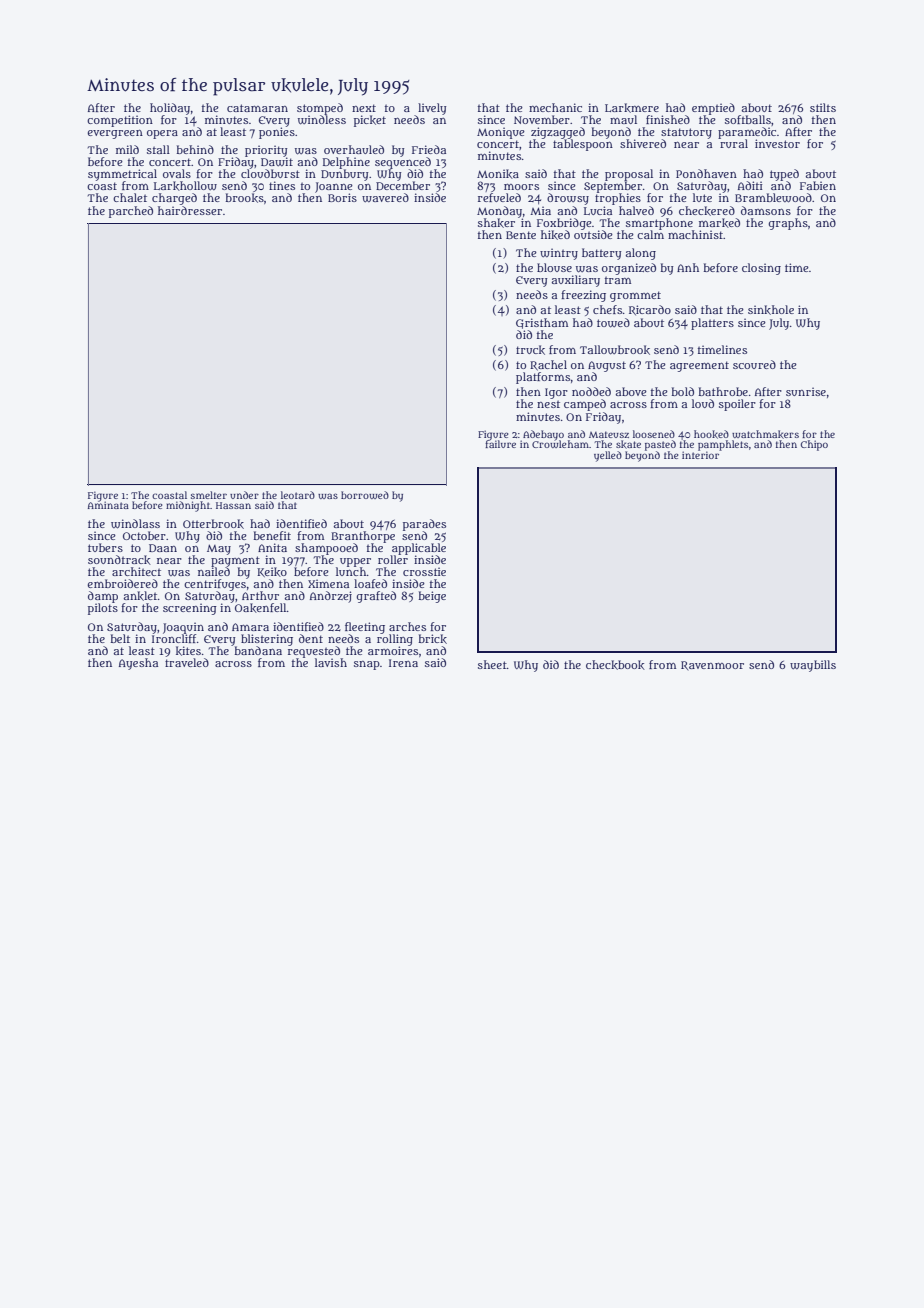 The height and width of the document is (1308, 924). Describe the element at coordinates (209, 495) in the document. I see `smelter` at that location.
